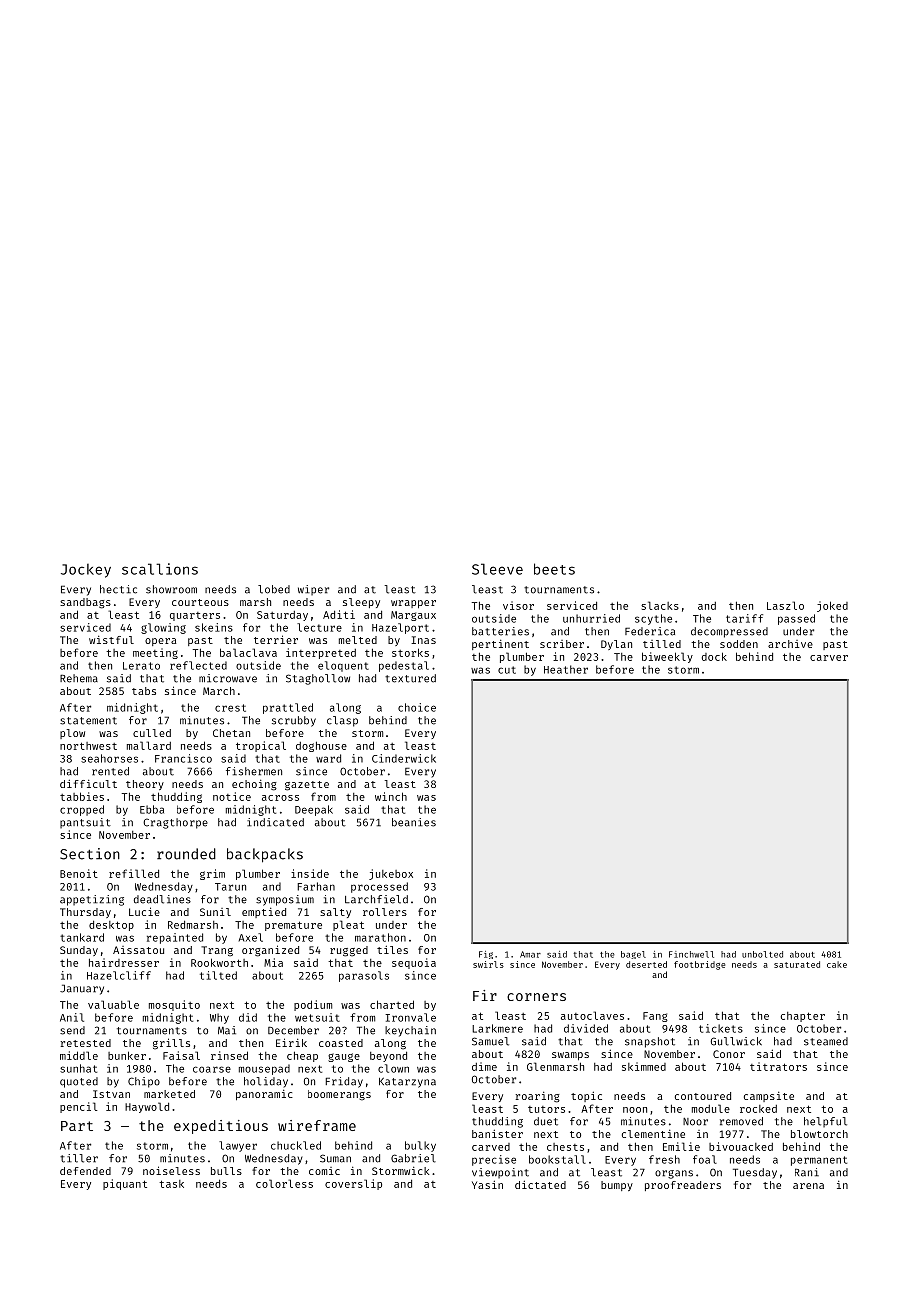  Describe the element at coordinates (313, 590) in the image. I see `wiper` at that location.
